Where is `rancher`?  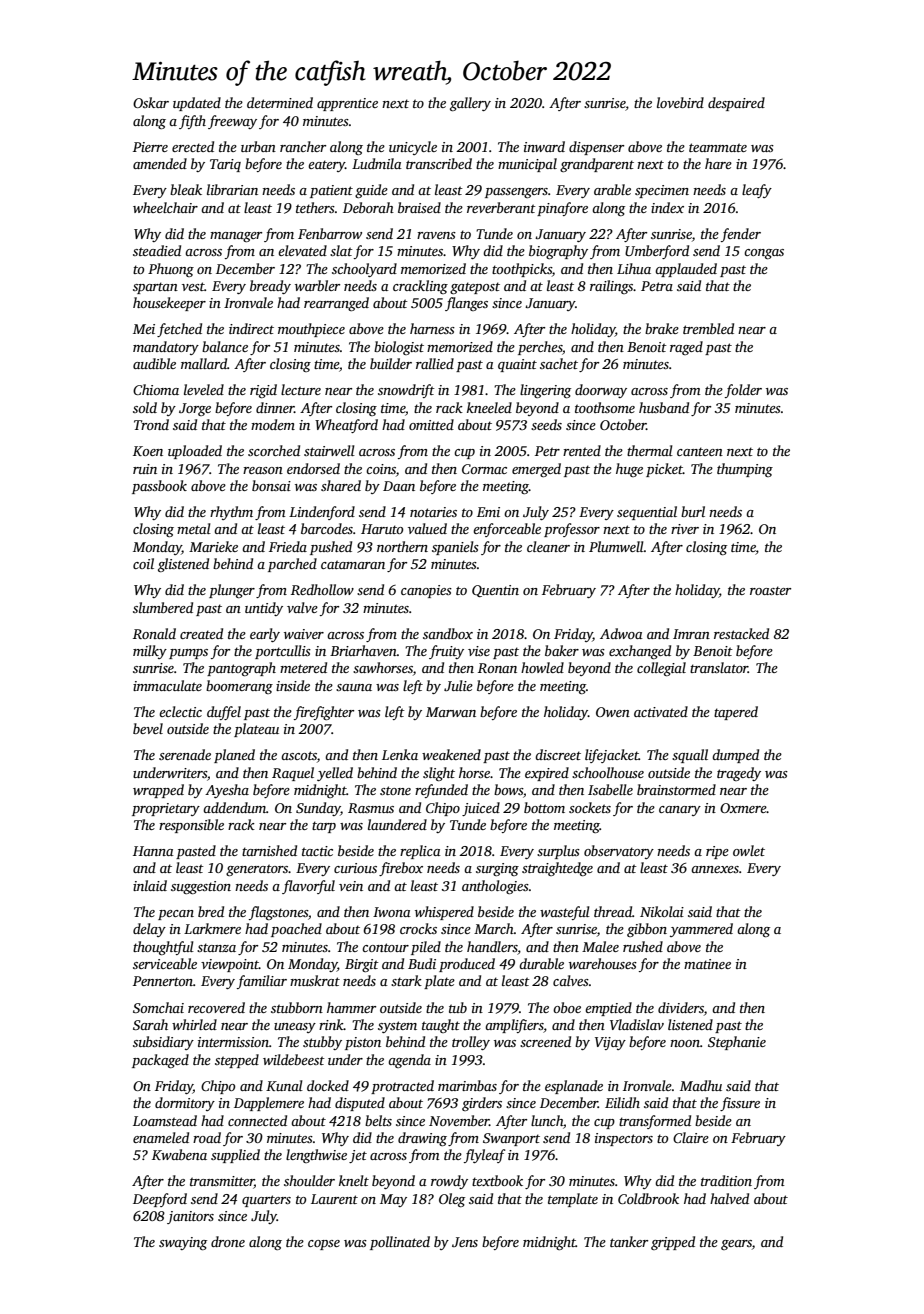
rancher is located at coordinates (303, 146).
